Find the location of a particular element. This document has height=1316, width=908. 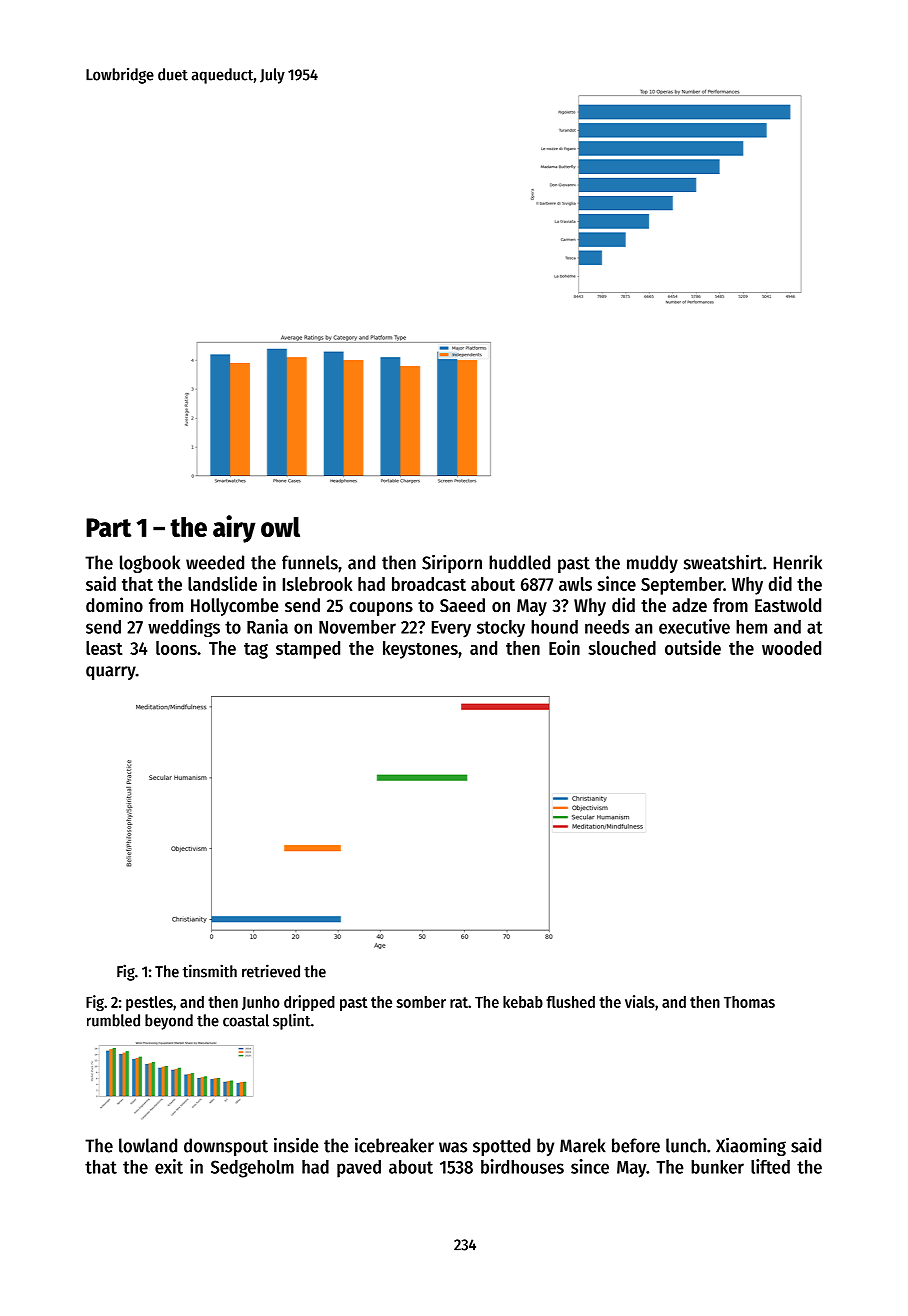

icebreaker is located at coordinates (394, 1145).
